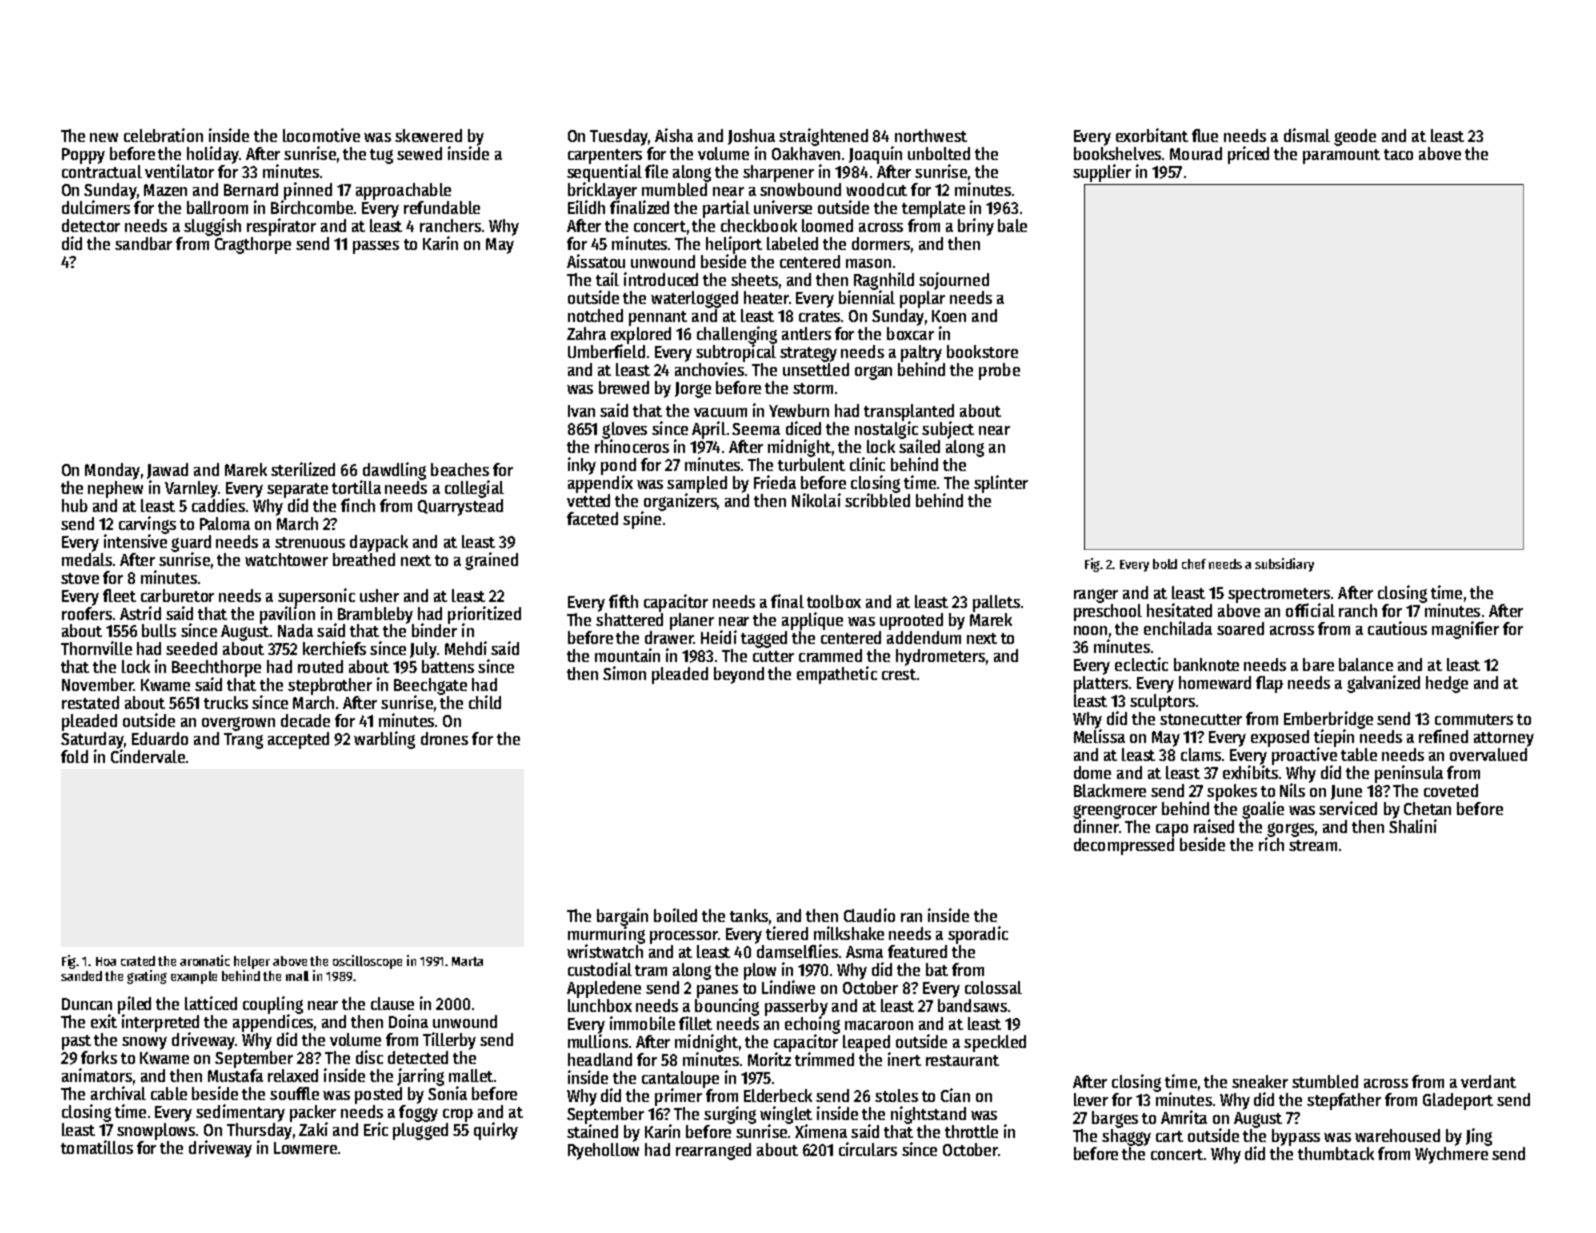 The height and width of the screenshot is (1233, 1596). What do you see at coordinates (917, 951) in the screenshot?
I see `featured` at bounding box center [917, 951].
